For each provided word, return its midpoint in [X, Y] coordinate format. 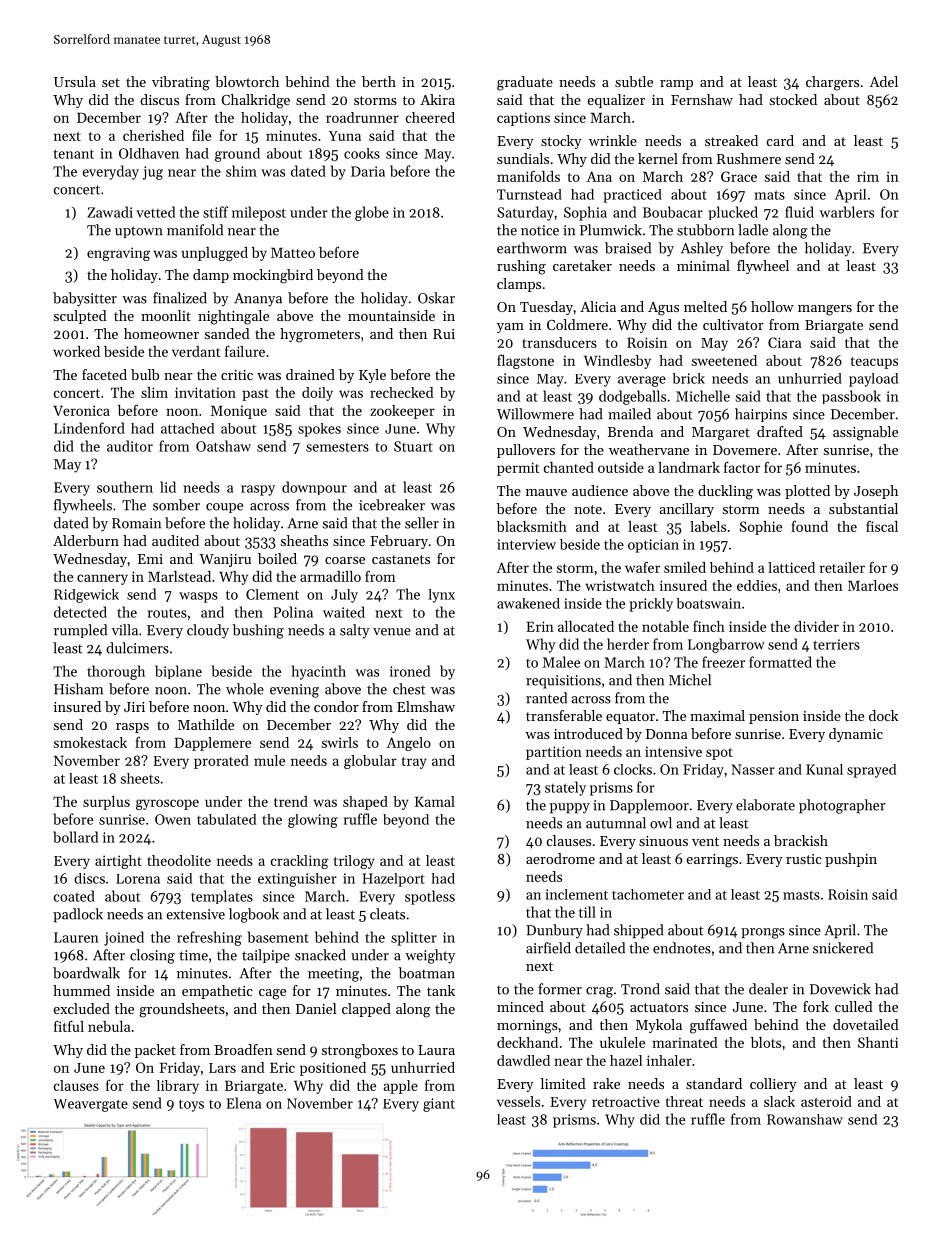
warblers [846, 212]
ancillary [686, 510]
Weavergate [91, 1105]
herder [628, 644]
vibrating [181, 83]
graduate [525, 83]
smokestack [90, 742]
